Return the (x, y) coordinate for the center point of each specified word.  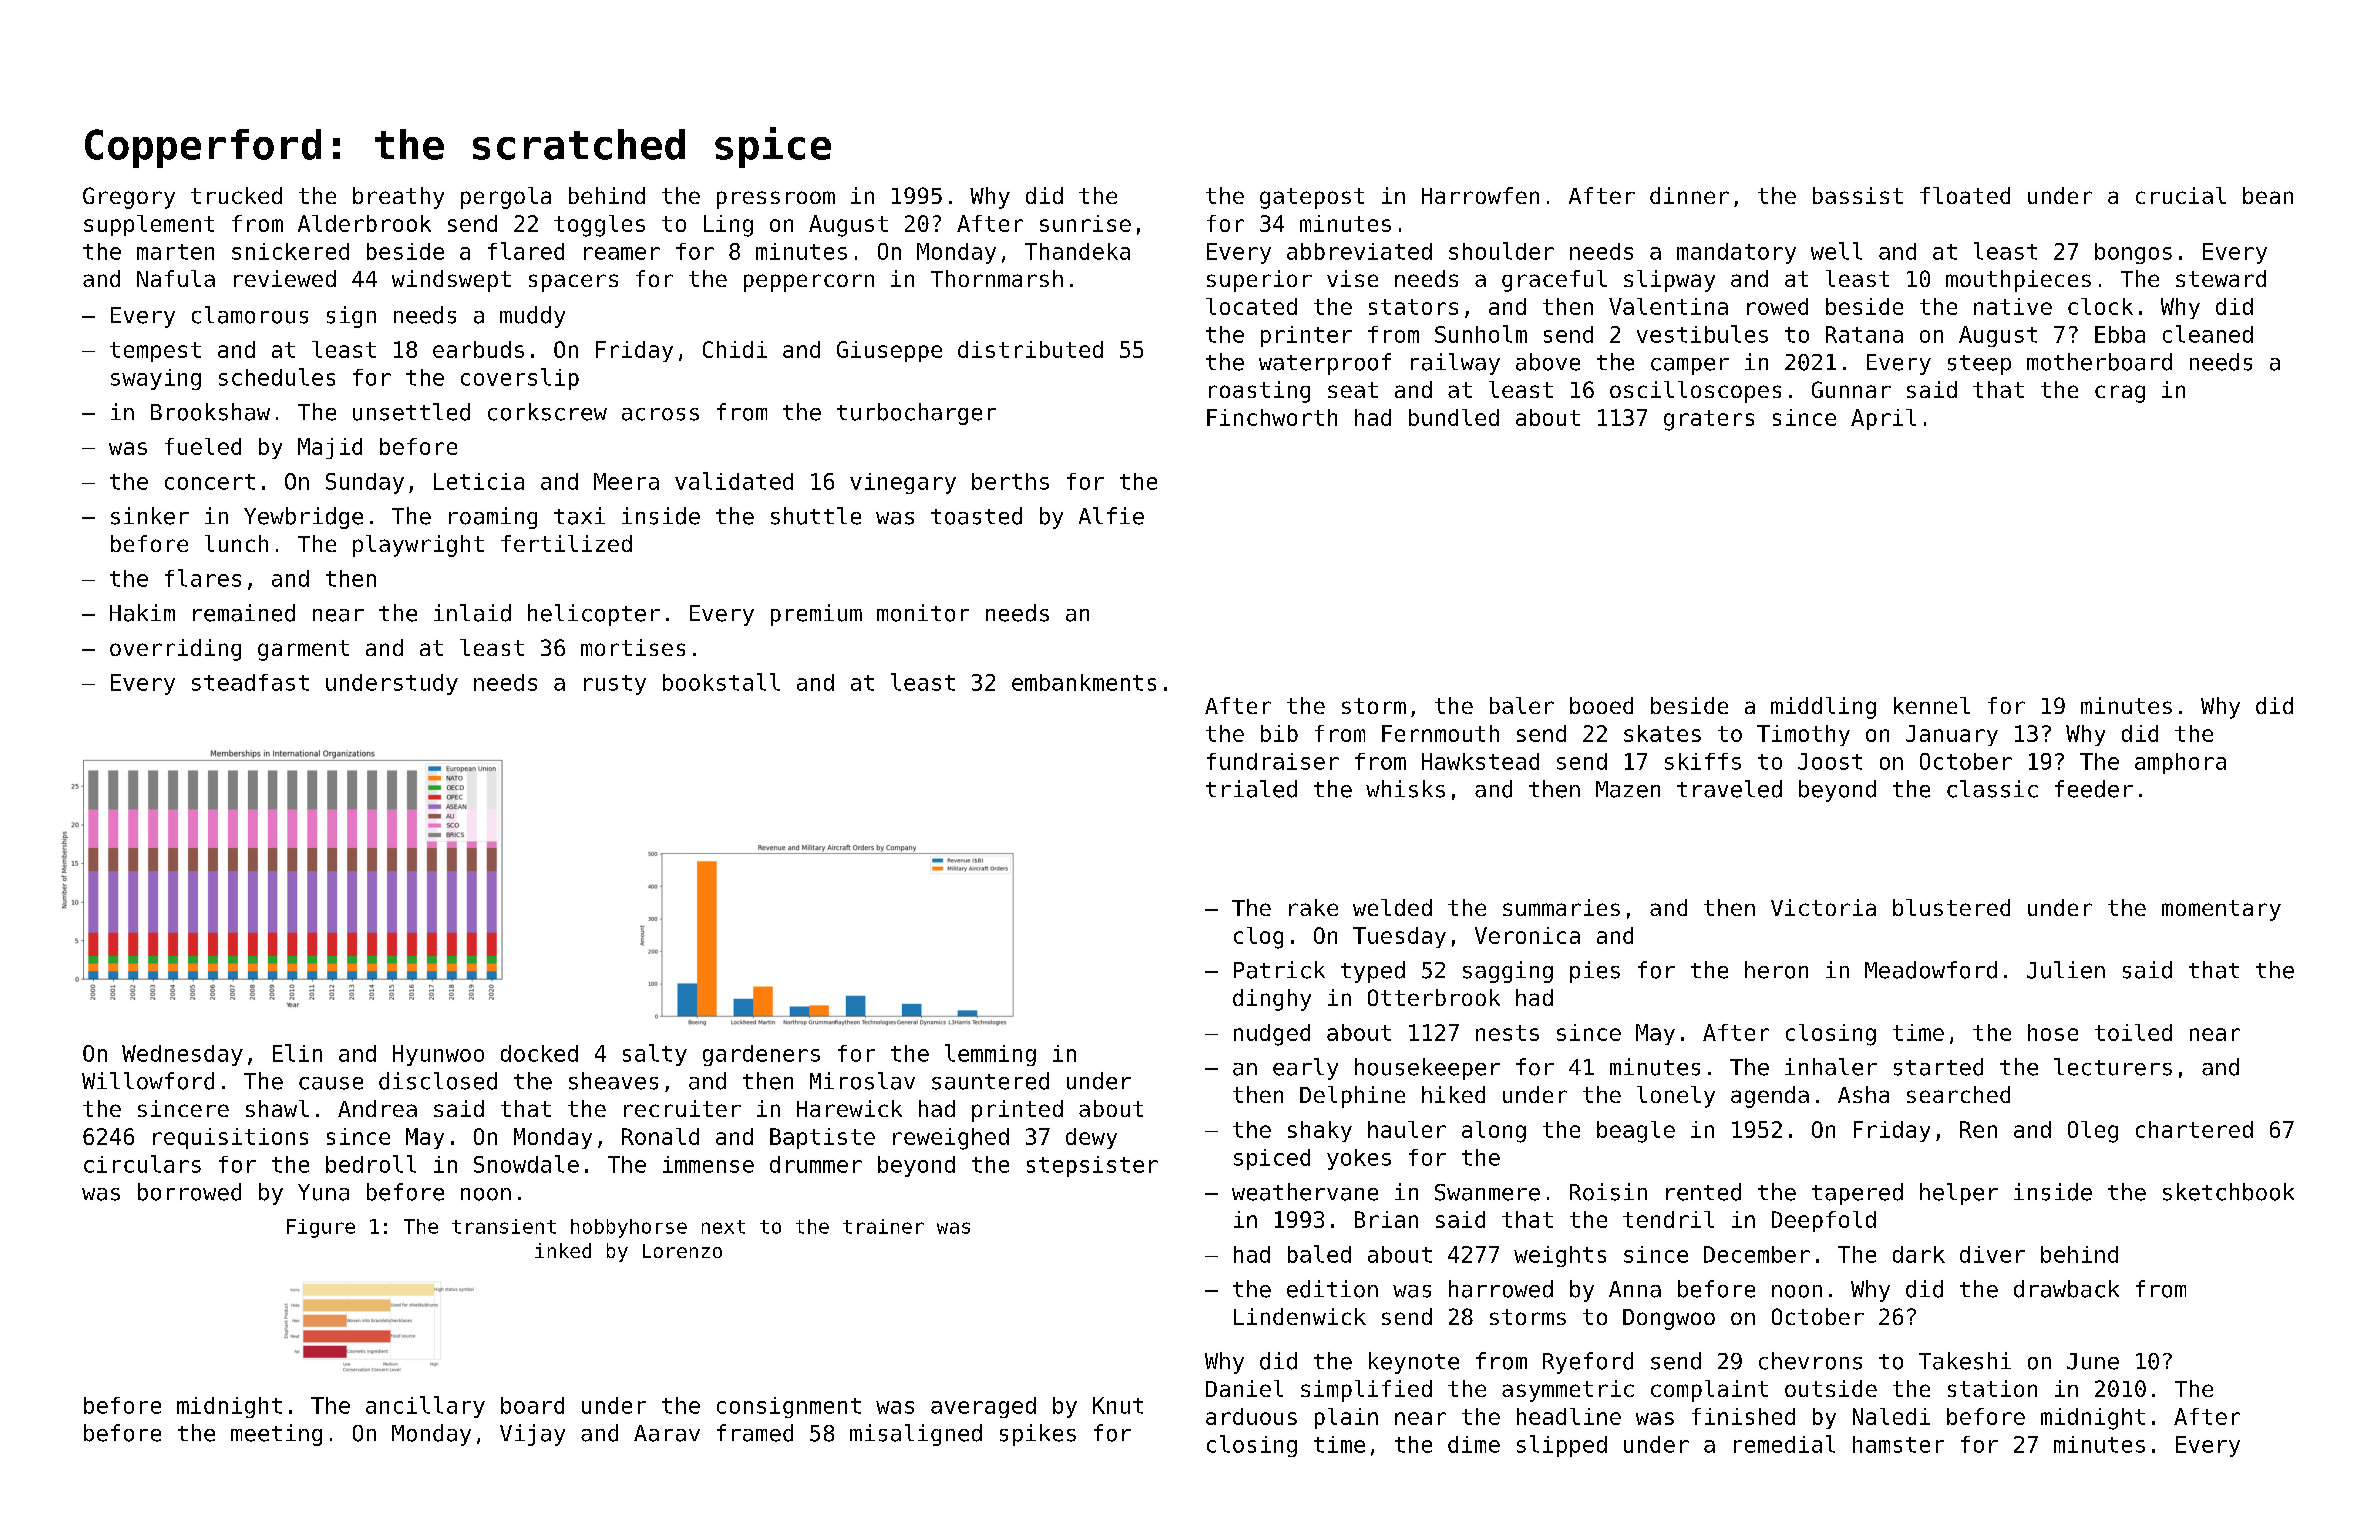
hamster (1898, 1444)
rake (1313, 907)
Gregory (129, 198)
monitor (923, 613)
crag (2120, 394)
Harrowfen (1480, 195)
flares (203, 578)
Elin (297, 1053)
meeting (276, 1435)
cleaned (2208, 334)
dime (1474, 1444)
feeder (2094, 789)
